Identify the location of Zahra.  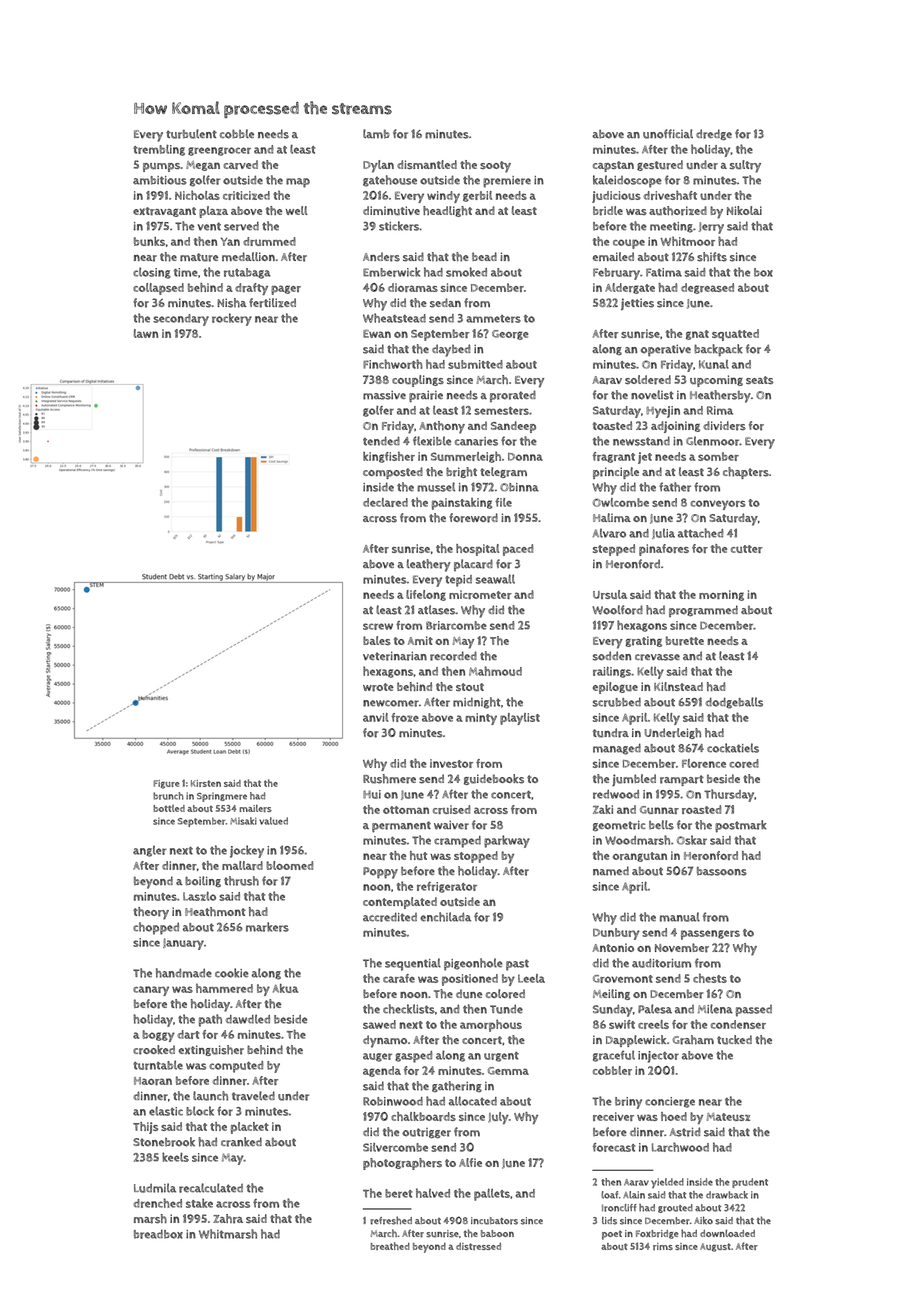
(228, 1219).
